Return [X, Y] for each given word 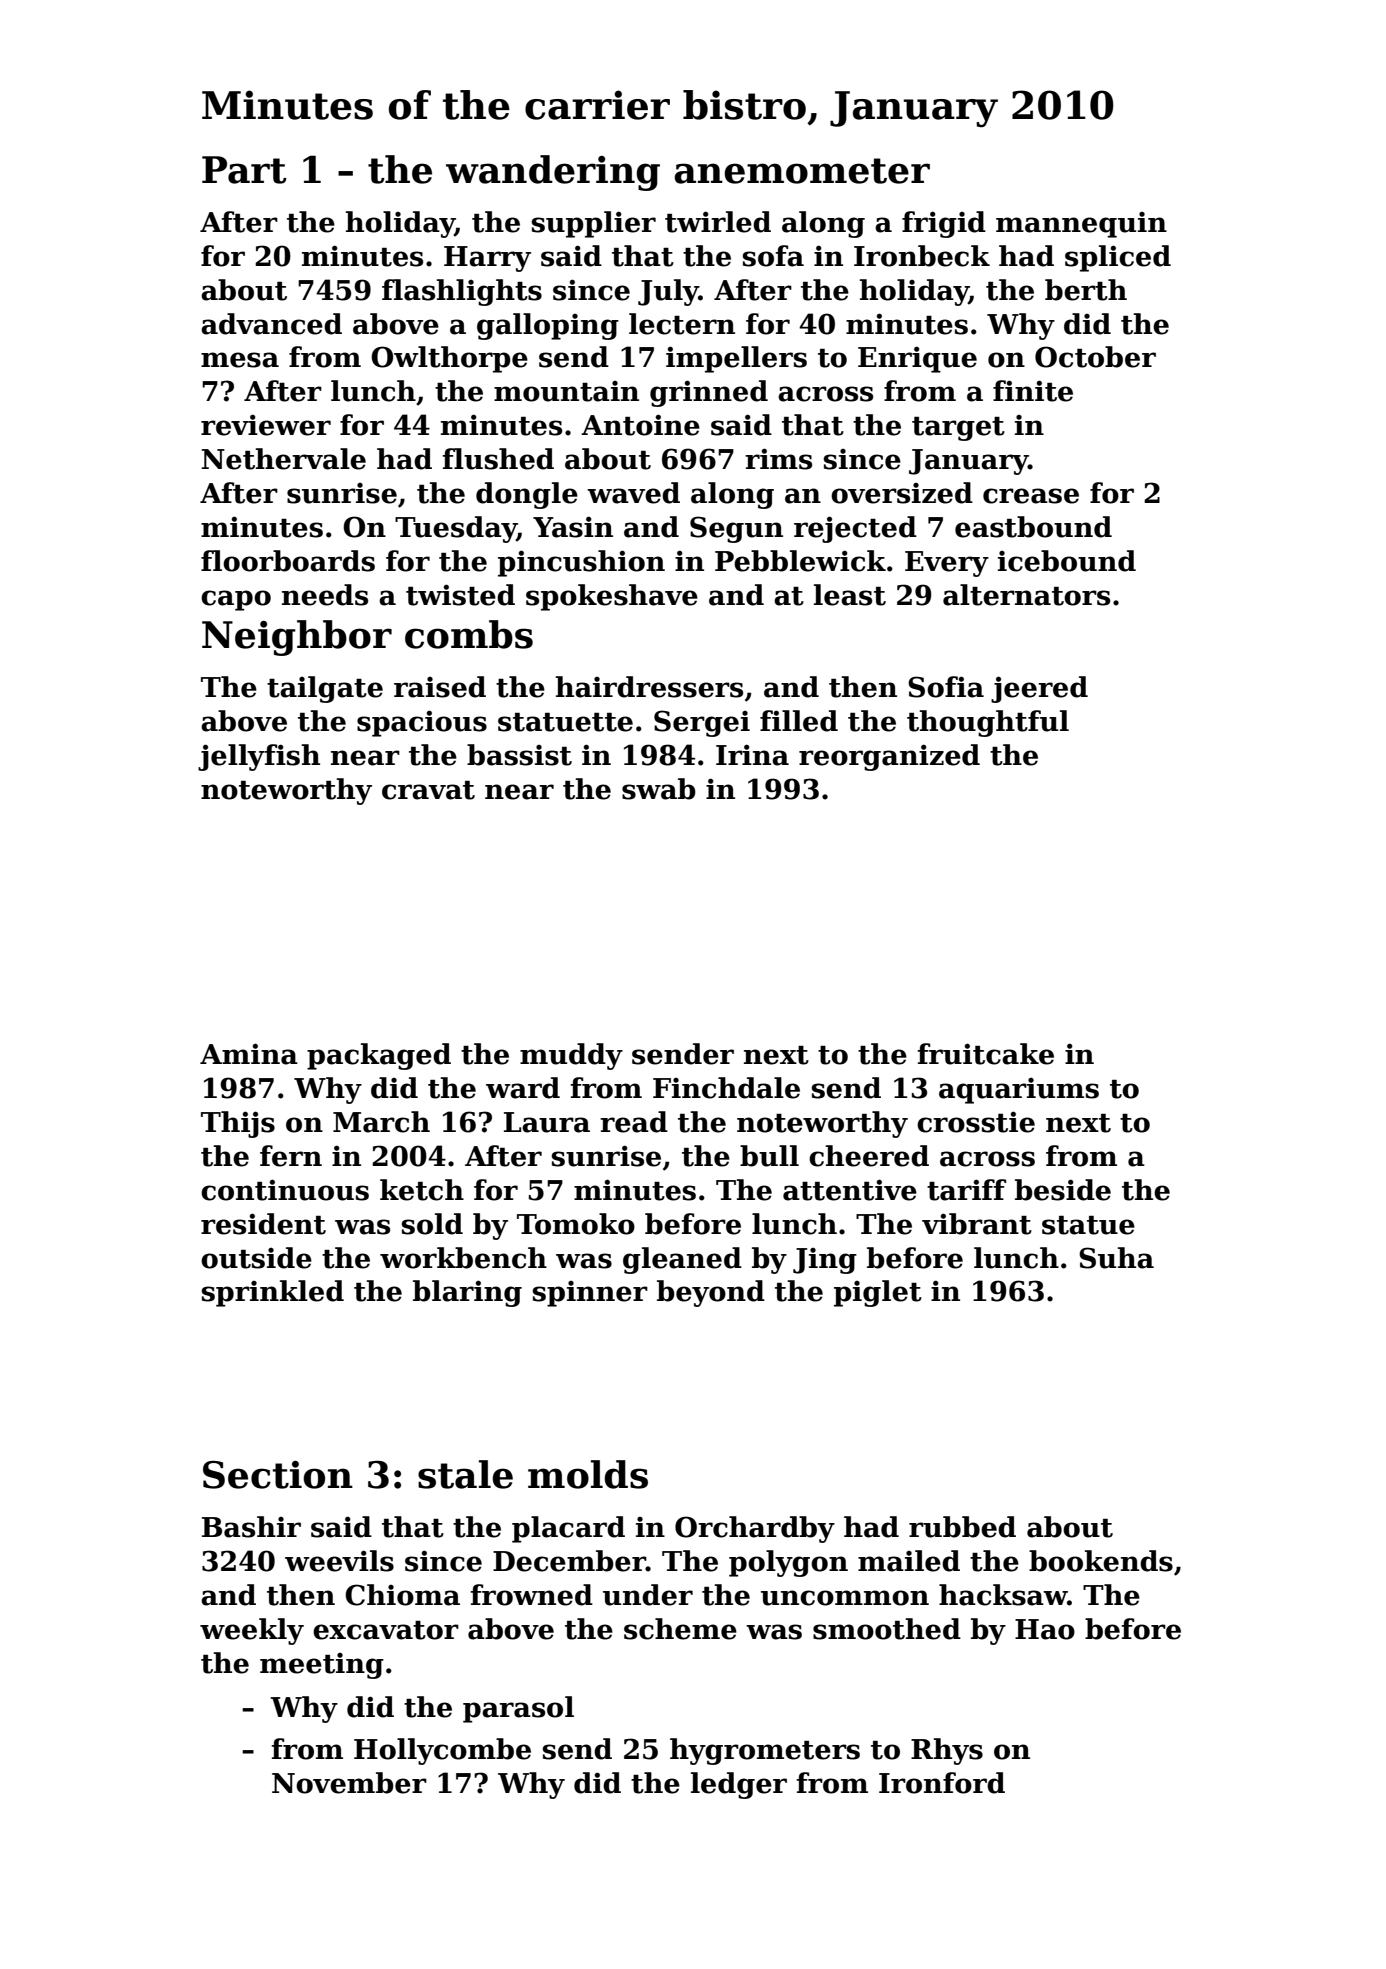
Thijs [238, 1124]
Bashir [251, 1527]
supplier [594, 224]
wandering [553, 173]
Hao [1045, 1629]
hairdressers [649, 687]
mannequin [1081, 225]
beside [1063, 1190]
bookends [1101, 1561]
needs [325, 595]
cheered [869, 1156]
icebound [1067, 561]
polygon [788, 1563]
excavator [386, 1630]
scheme [680, 1629]
